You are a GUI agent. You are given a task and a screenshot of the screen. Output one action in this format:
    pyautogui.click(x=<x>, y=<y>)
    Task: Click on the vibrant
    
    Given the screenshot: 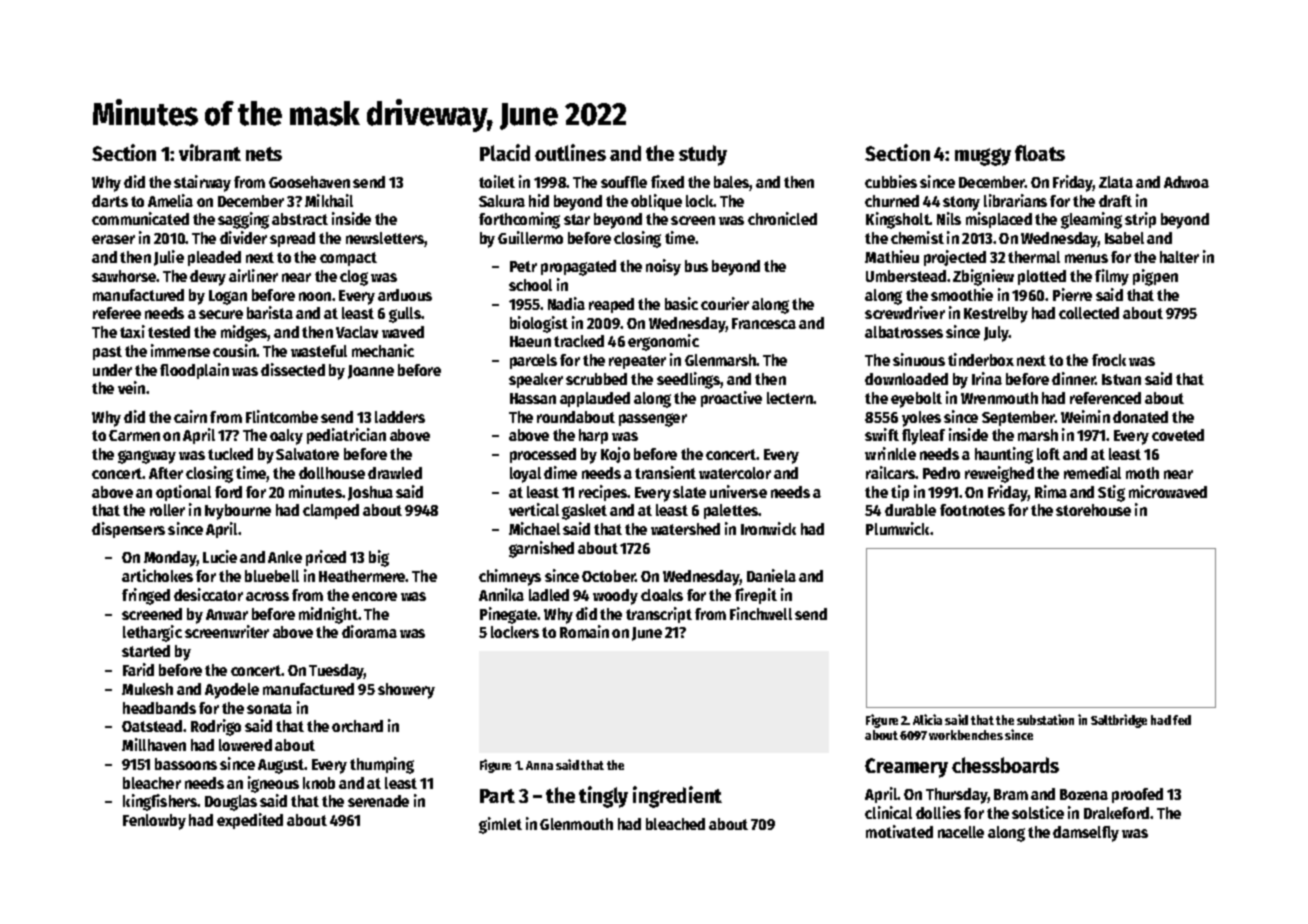 What is the action you would take?
    pyautogui.click(x=210, y=152)
